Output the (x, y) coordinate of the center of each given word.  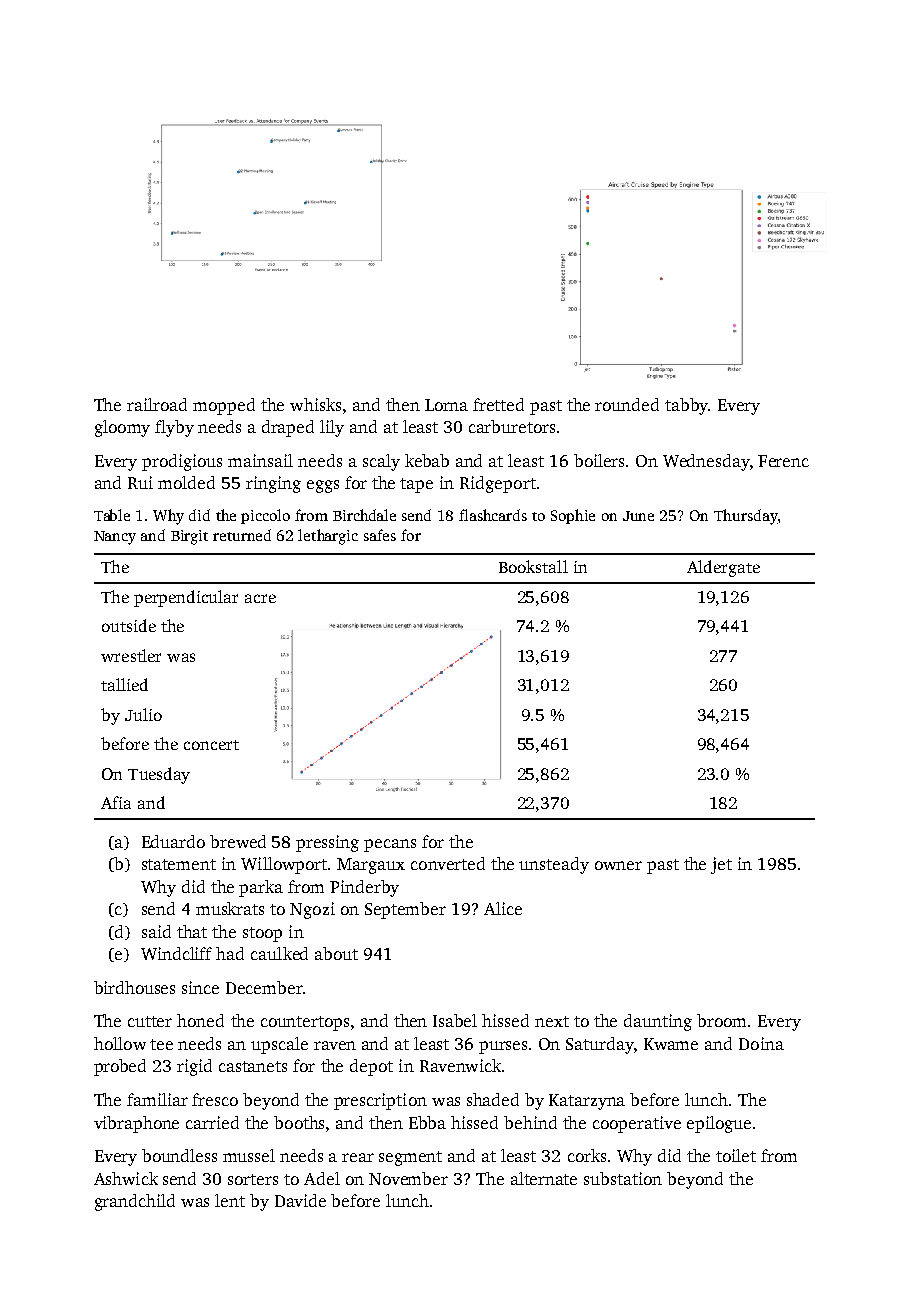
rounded (627, 404)
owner (618, 865)
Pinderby (364, 888)
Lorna (446, 405)
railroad (157, 404)
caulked (279, 953)
